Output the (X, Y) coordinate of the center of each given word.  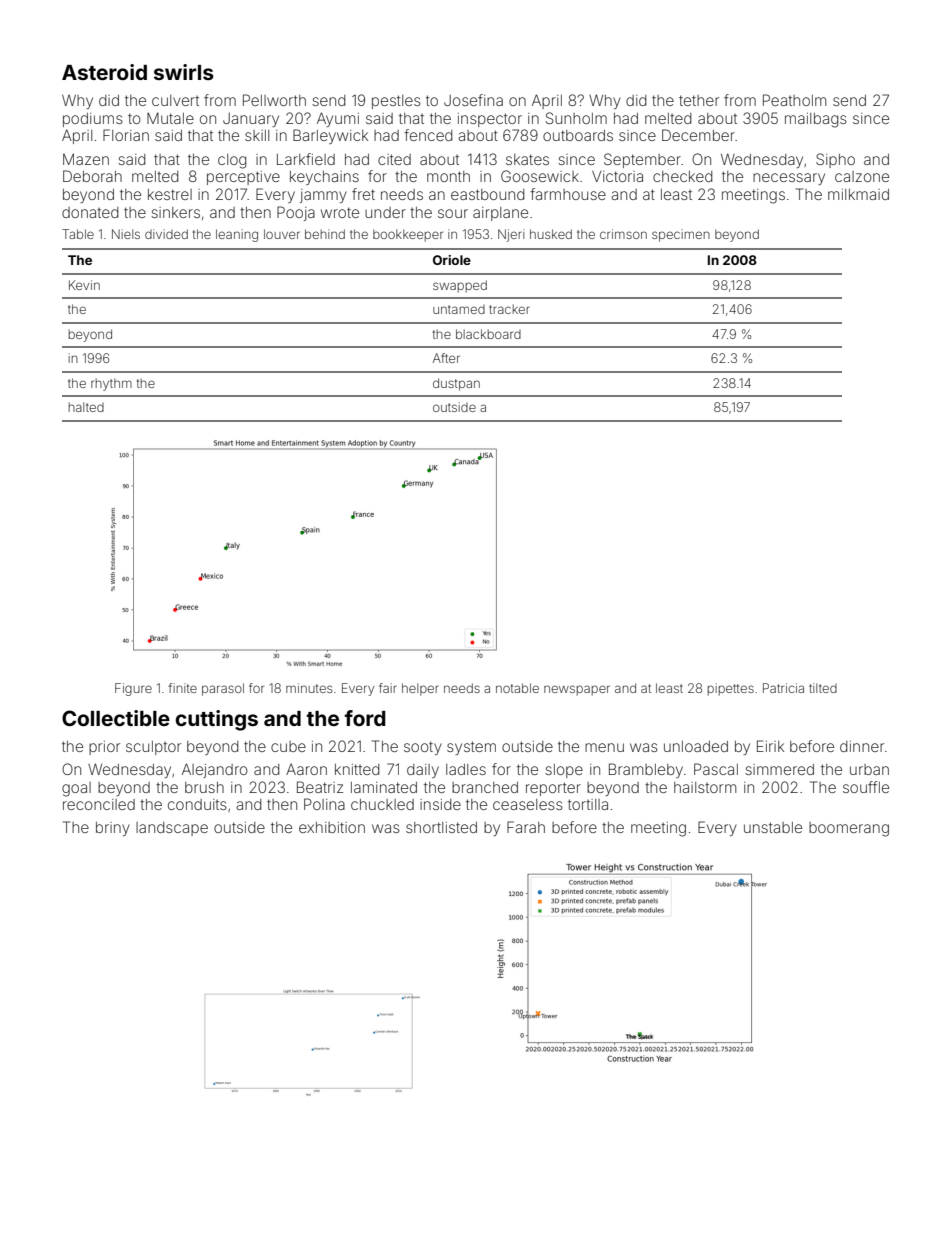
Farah (526, 827)
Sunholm (576, 118)
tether (699, 100)
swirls (184, 72)
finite (183, 688)
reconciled (99, 804)
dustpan (456, 384)
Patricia (783, 688)
